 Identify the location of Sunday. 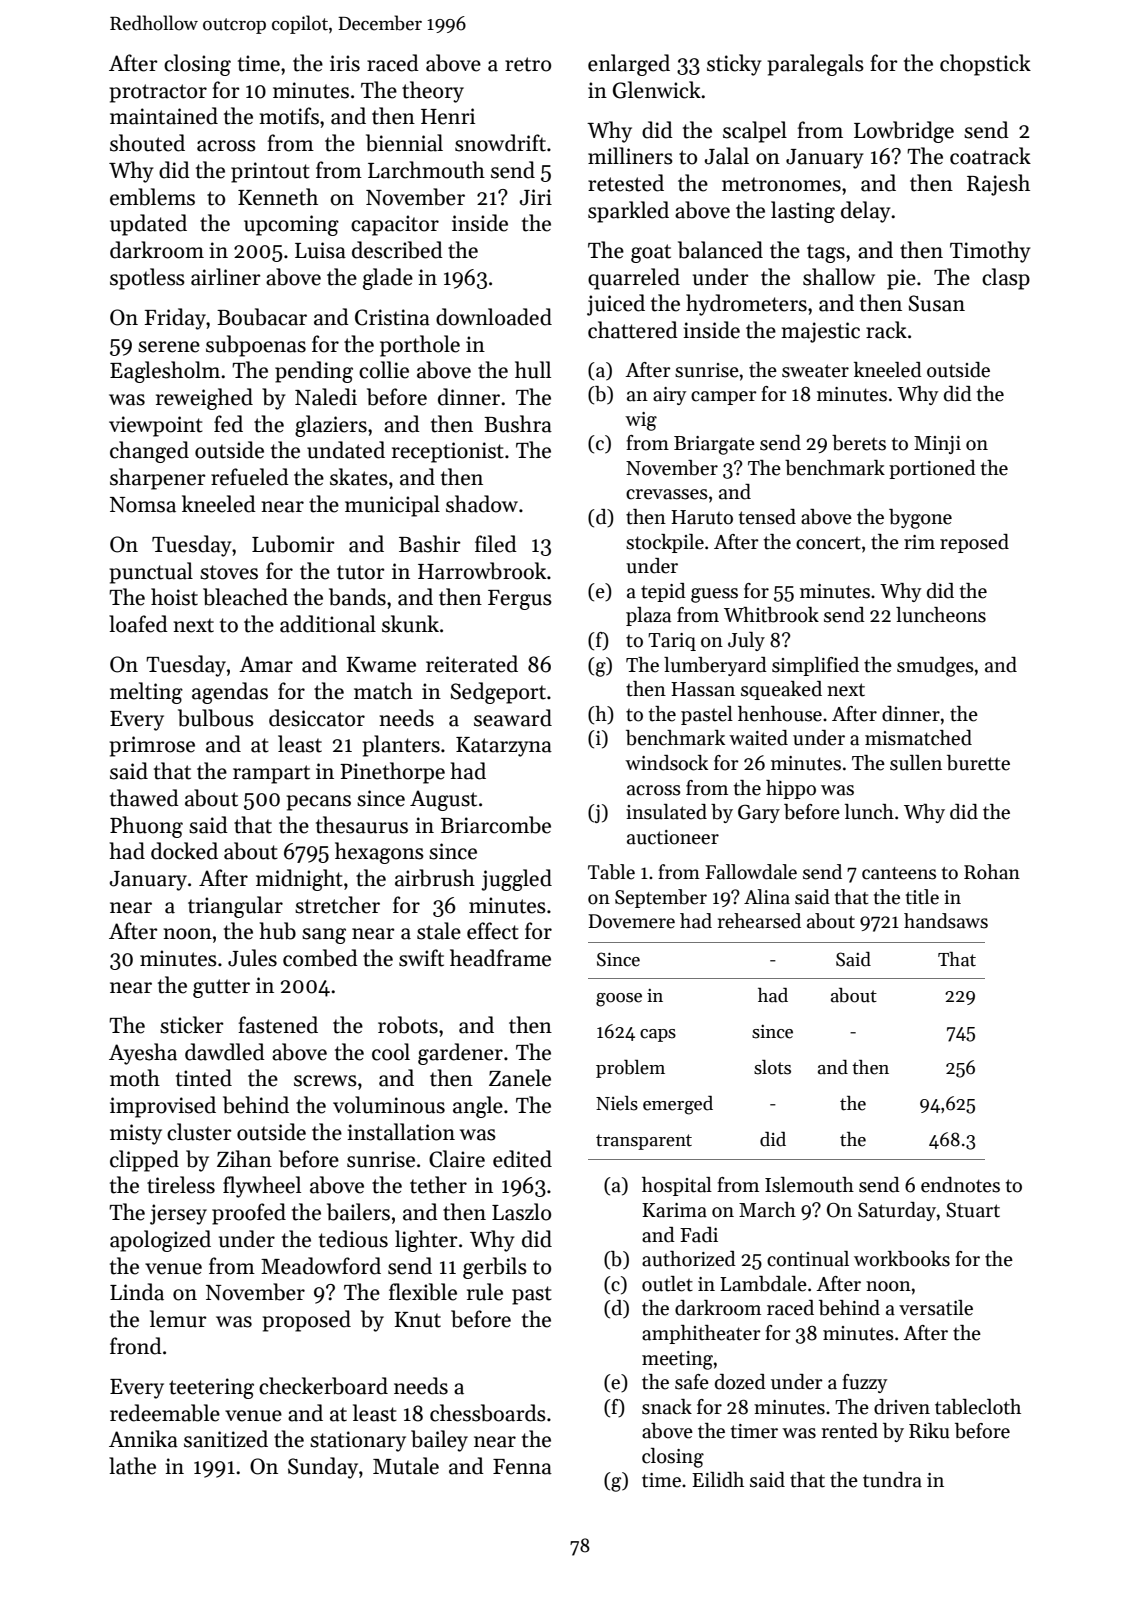
(323, 1468).
